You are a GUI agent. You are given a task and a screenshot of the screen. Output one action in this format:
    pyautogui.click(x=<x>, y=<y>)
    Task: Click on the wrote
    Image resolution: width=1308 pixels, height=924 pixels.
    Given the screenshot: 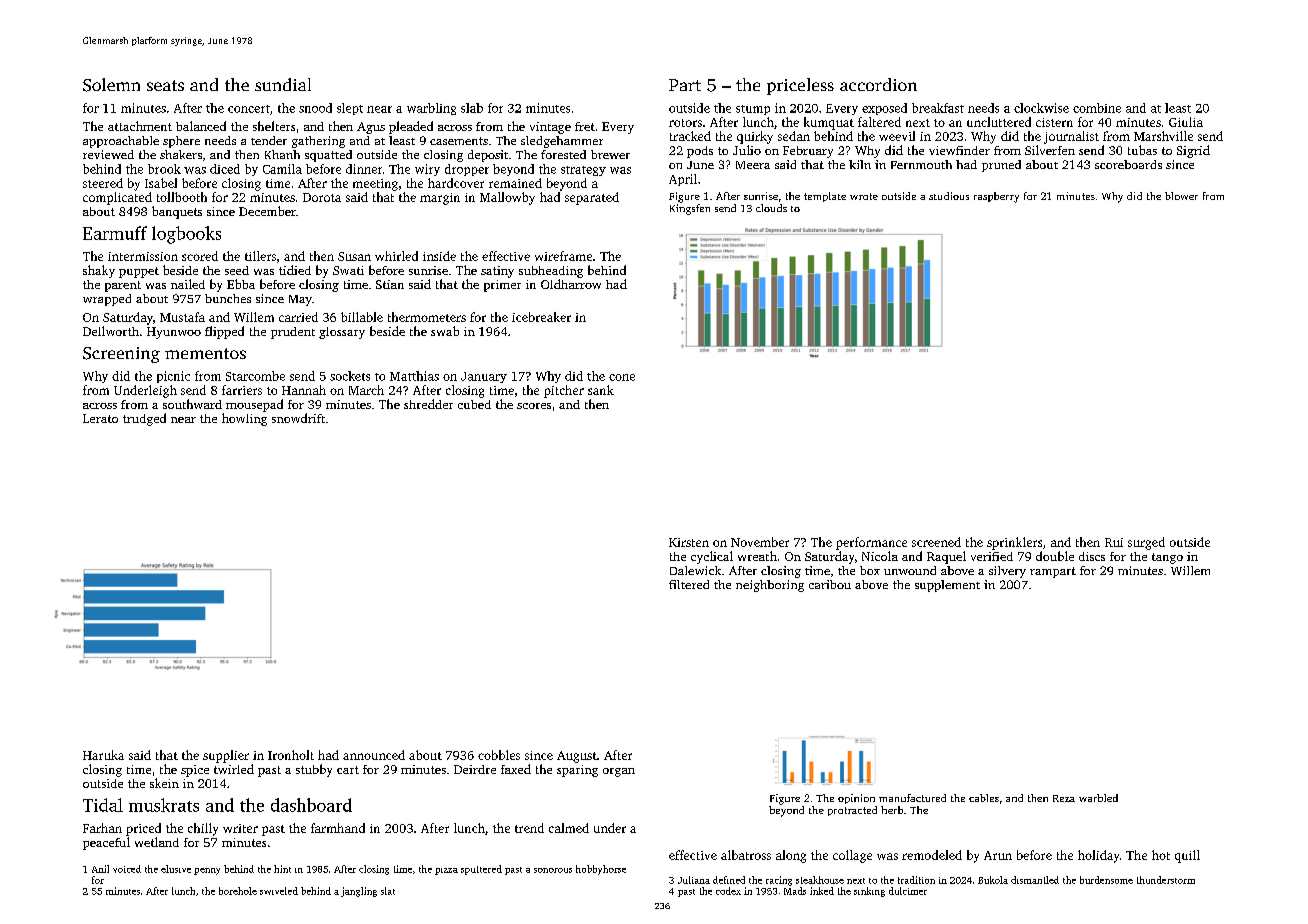 What is the action you would take?
    pyautogui.click(x=864, y=196)
